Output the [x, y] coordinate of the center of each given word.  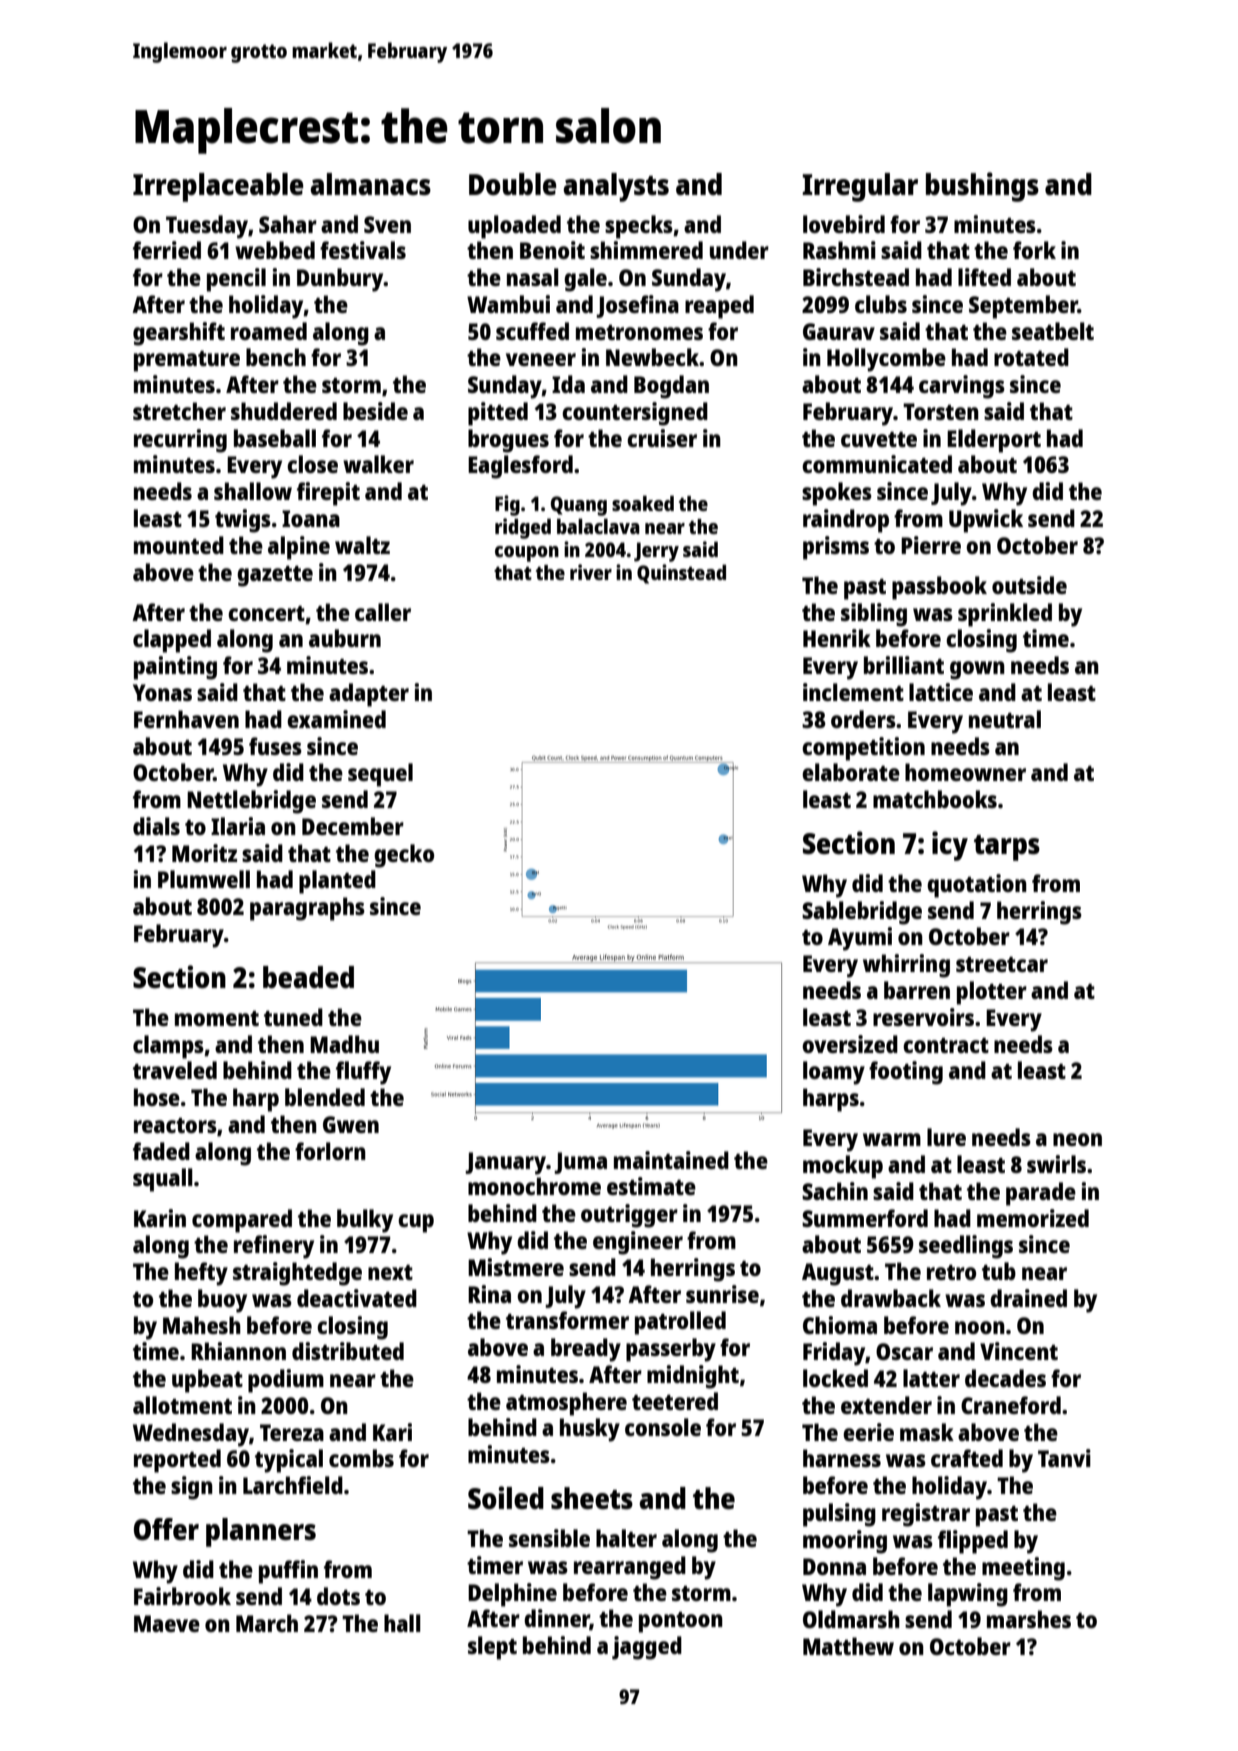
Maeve [167, 1623]
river [591, 572]
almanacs [370, 184]
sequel [380, 775]
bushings [982, 187]
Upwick [986, 521]
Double [513, 184]
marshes [1029, 1619]
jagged [647, 1648]
